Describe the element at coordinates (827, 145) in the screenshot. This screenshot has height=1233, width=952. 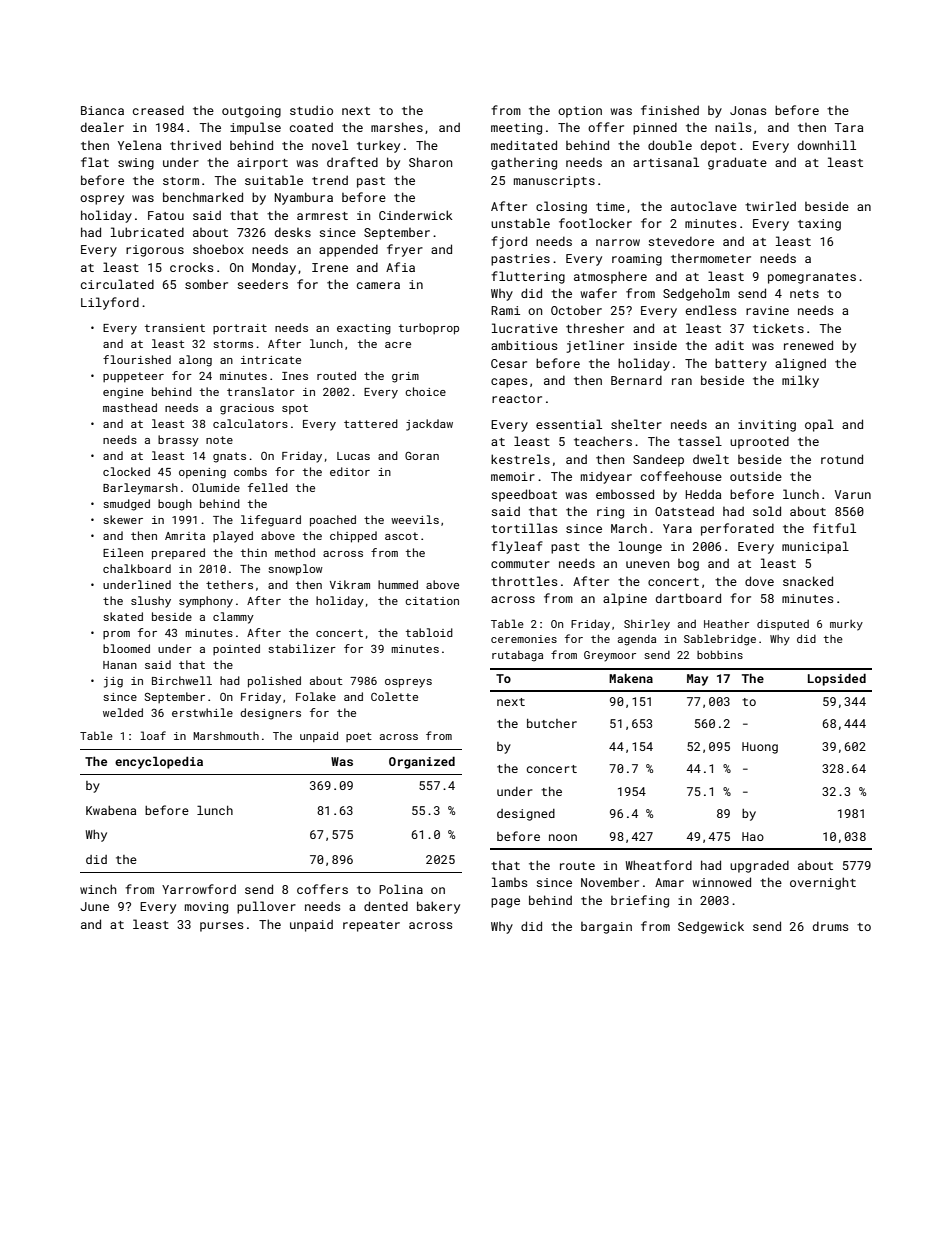
I see `downhill` at that location.
